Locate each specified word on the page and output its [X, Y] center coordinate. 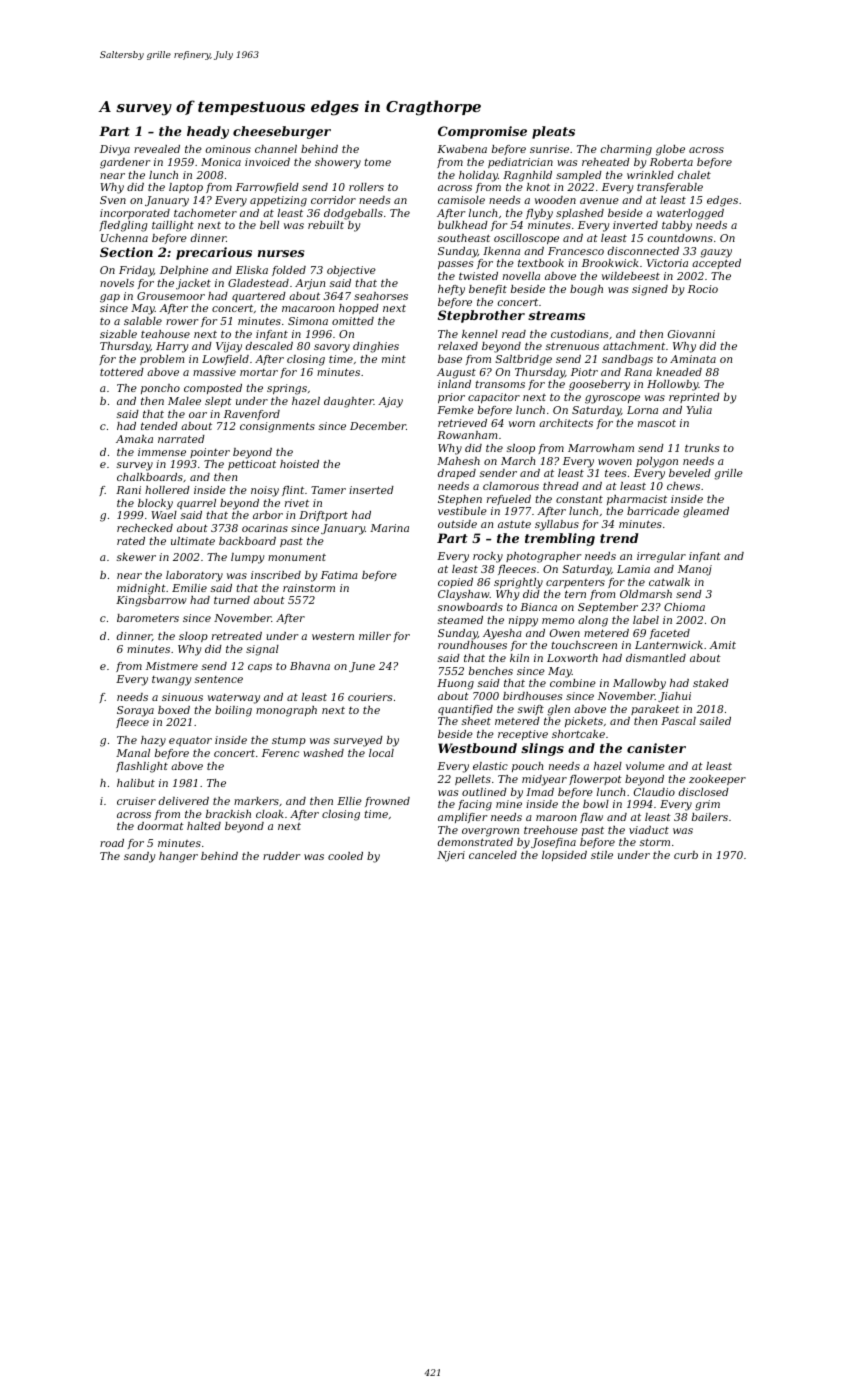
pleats [553, 132]
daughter [349, 402]
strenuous [572, 346]
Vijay [229, 347]
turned [232, 600]
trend [619, 538]
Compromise [482, 132]
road [112, 843]
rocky [488, 557]
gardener [125, 163]
